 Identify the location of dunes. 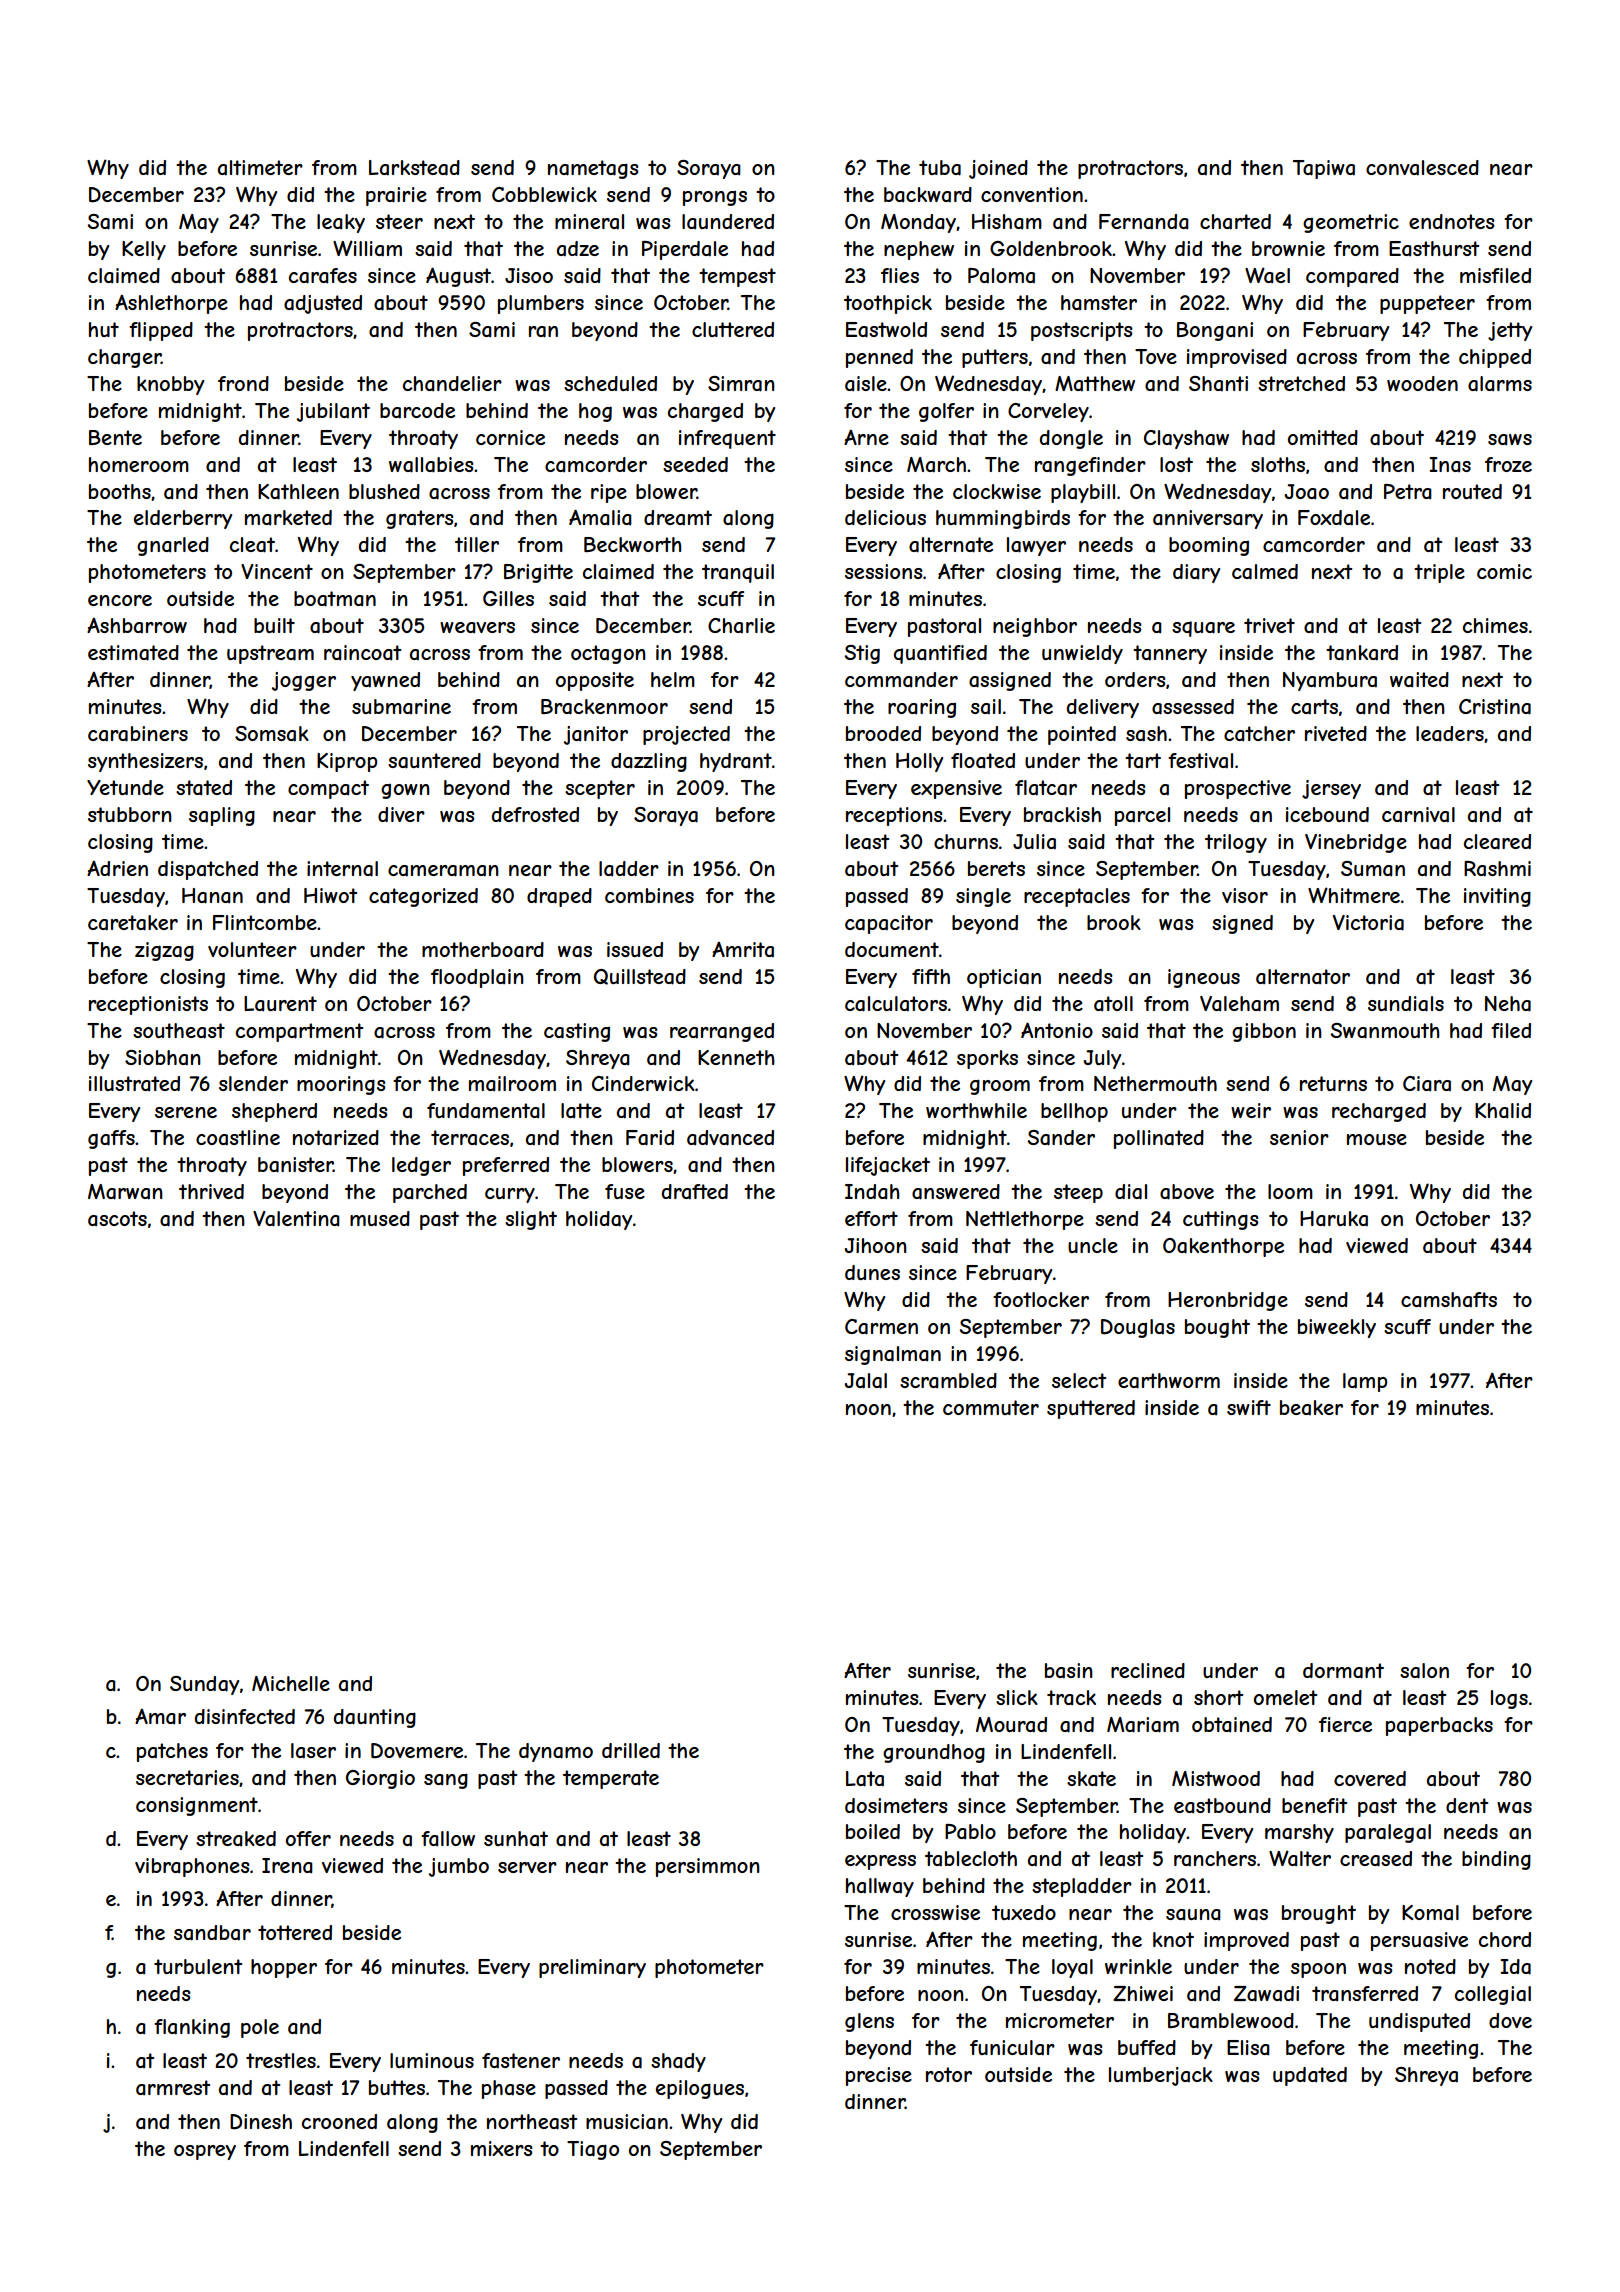
(872, 1272).
